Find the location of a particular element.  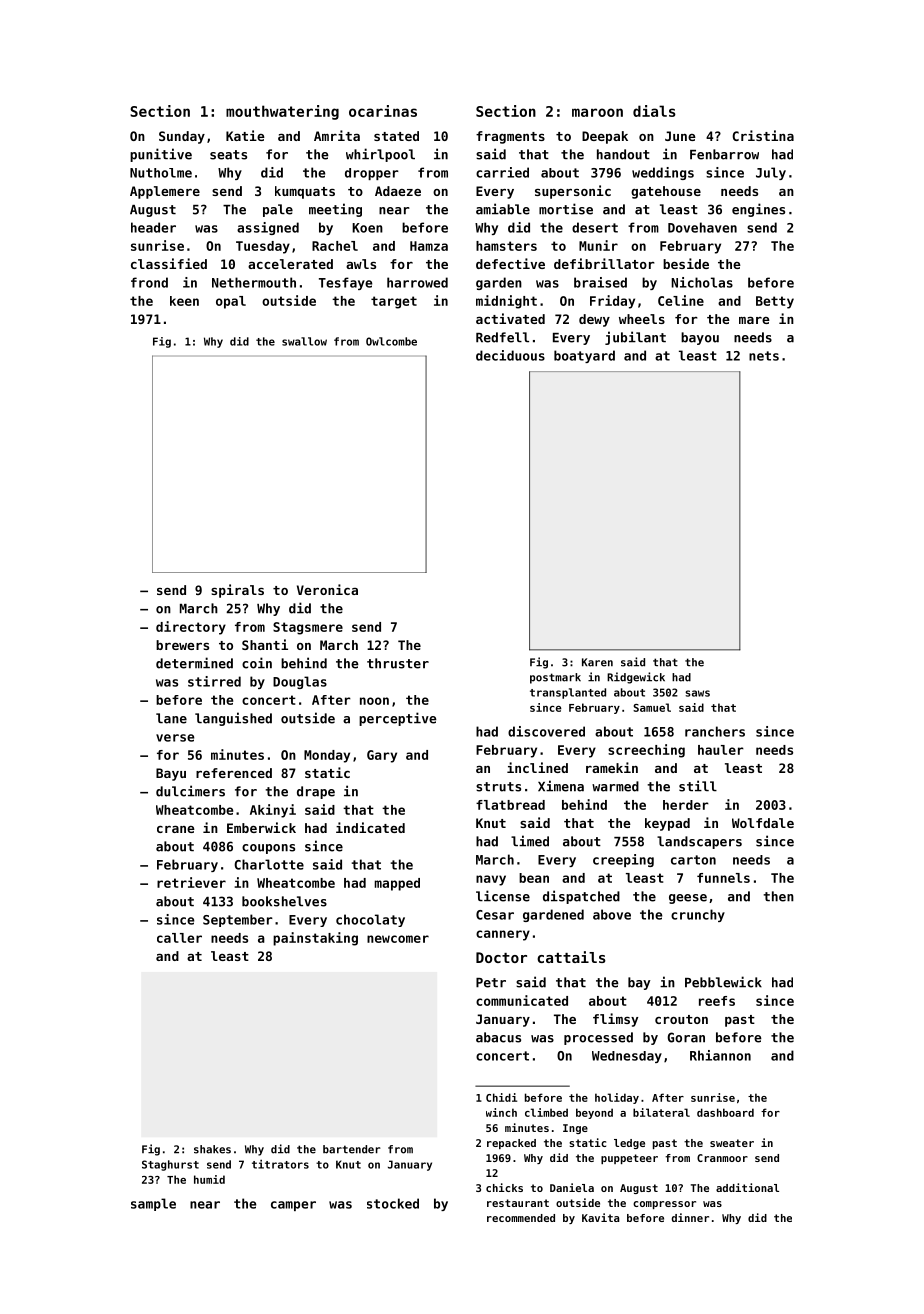

recommended is located at coordinates (521, 1218).
